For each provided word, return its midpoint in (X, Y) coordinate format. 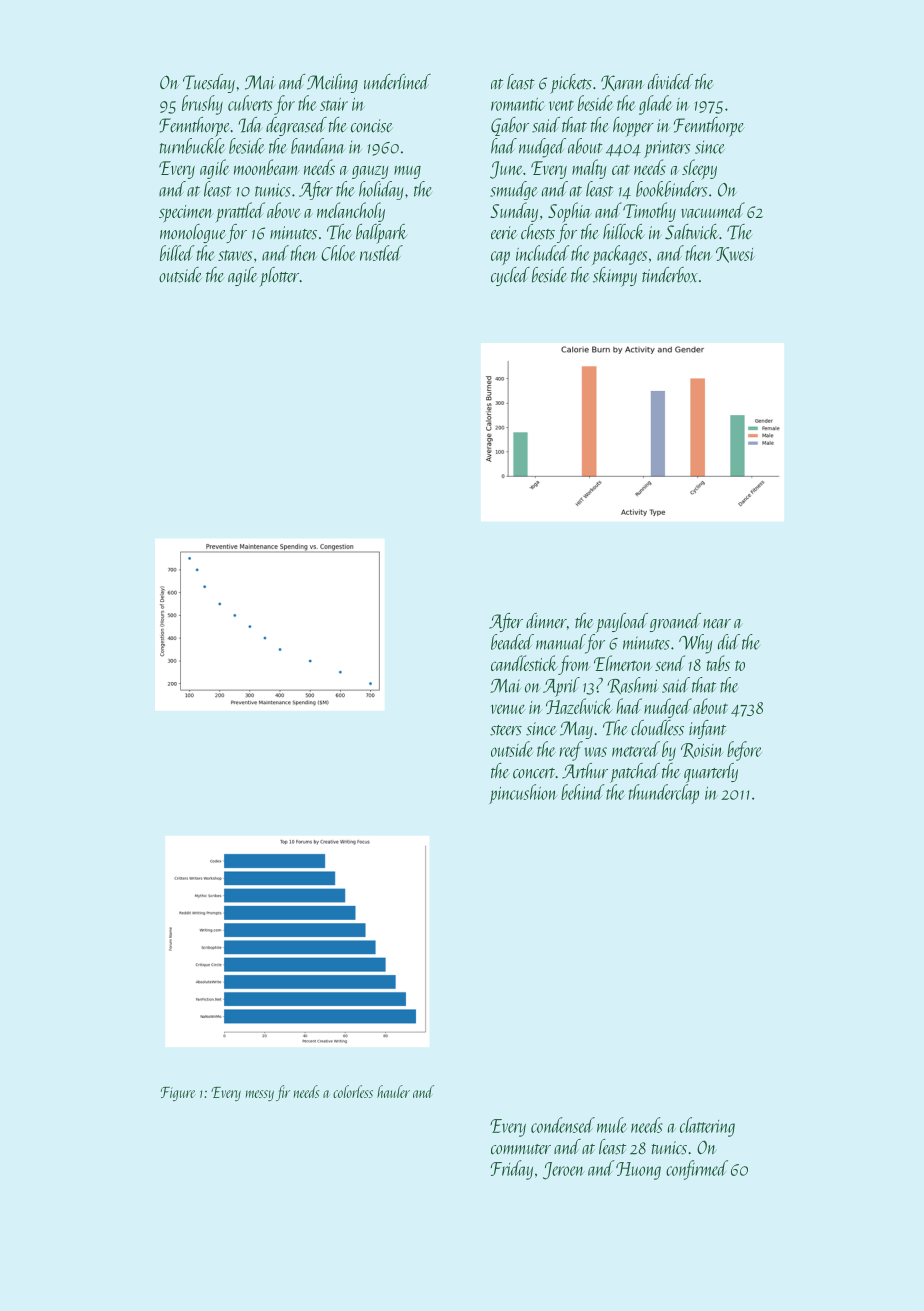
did (729, 642)
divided (670, 81)
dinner (546, 621)
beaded (512, 642)
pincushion (523, 794)
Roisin (702, 751)
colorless (353, 1091)
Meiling (332, 83)
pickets (571, 84)
